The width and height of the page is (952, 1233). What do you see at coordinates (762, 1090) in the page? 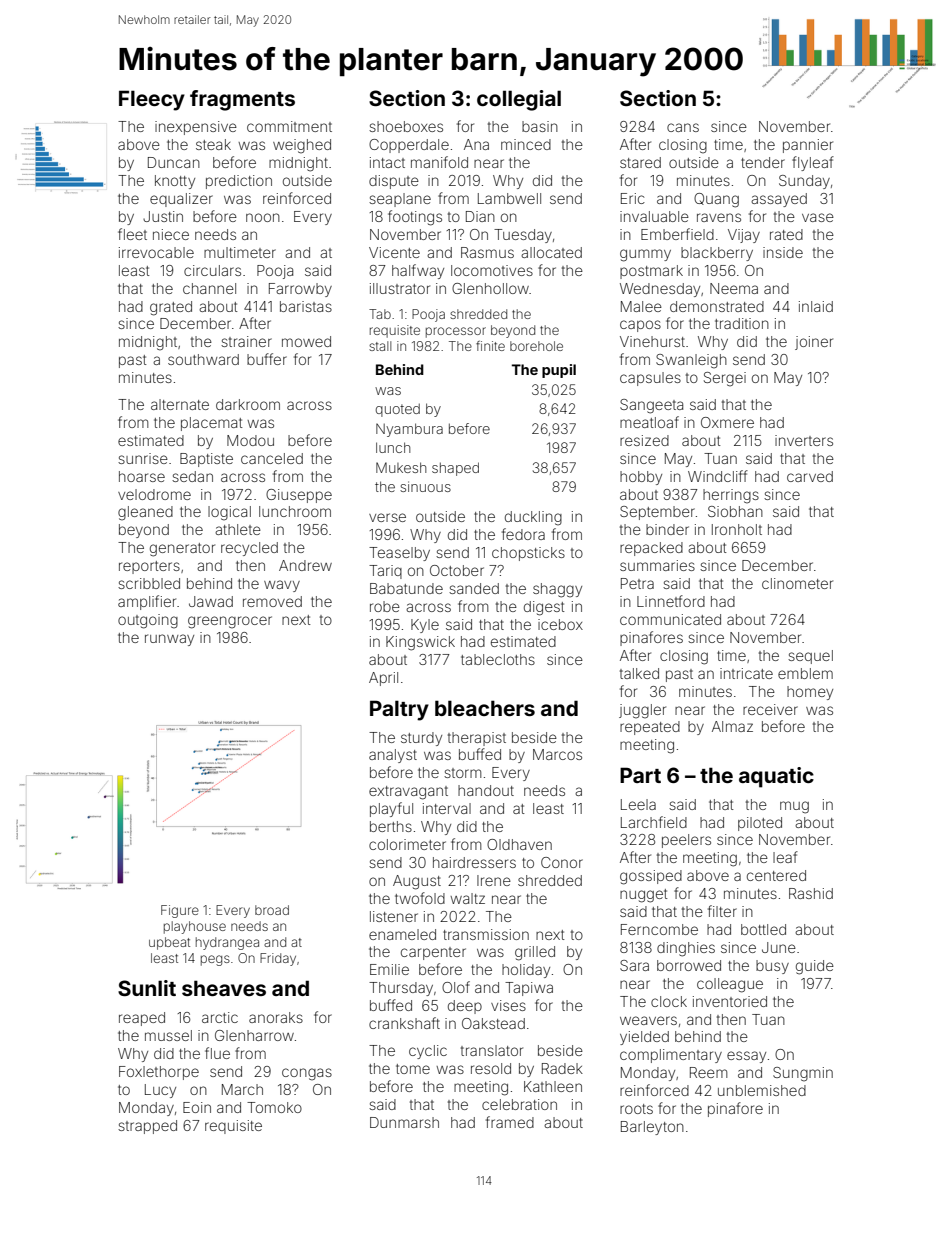
I see `unblemished` at bounding box center [762, 1090].
